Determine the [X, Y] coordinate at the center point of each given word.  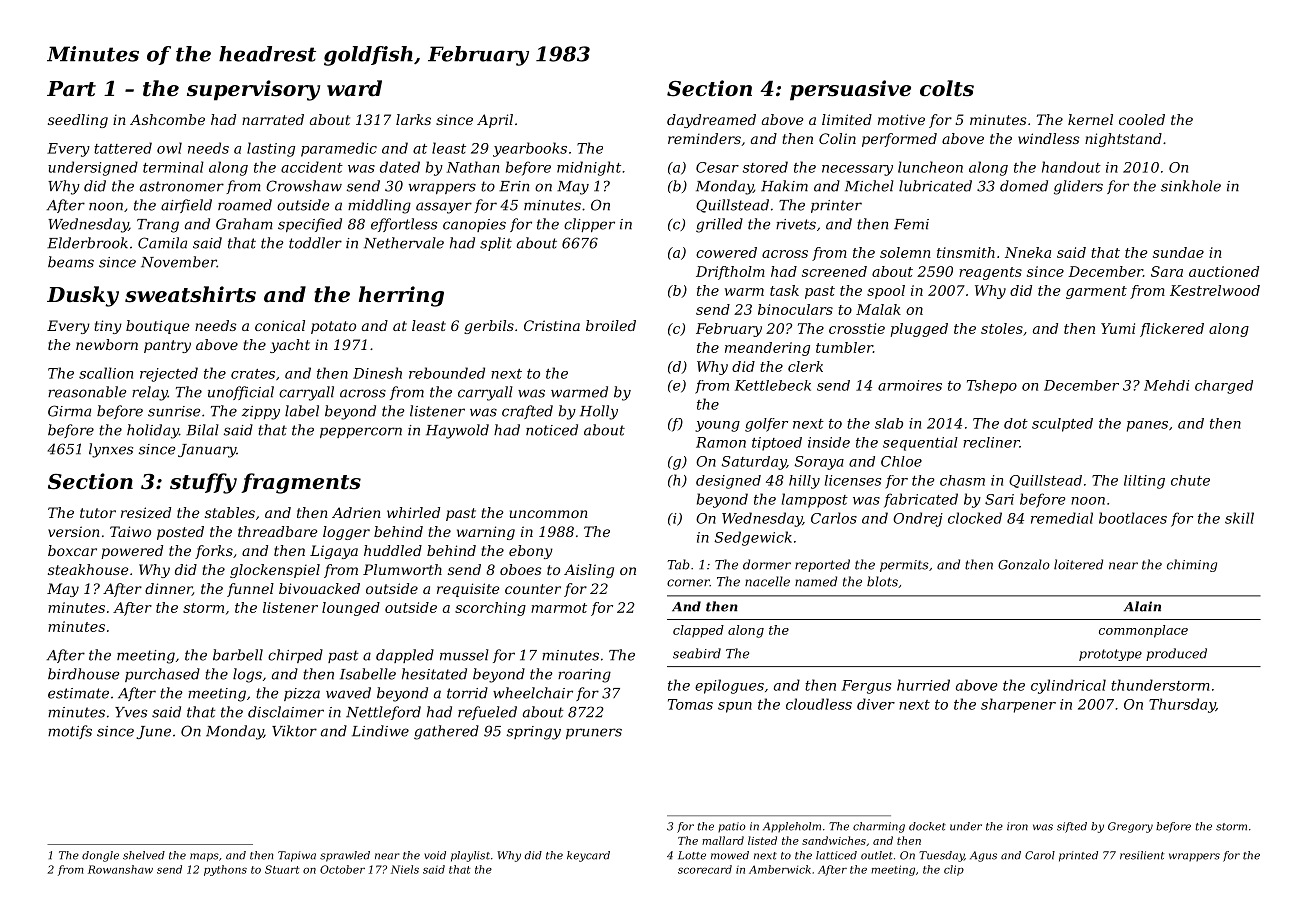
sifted [1072, 827]
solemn [905, 252]
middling [379, 206]
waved [348, 693]
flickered [1172, 330]
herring [401, 296]
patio [732, 827]
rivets [796, 224]
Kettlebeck [773, 385]
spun [735, 707]
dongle [100, 856]
